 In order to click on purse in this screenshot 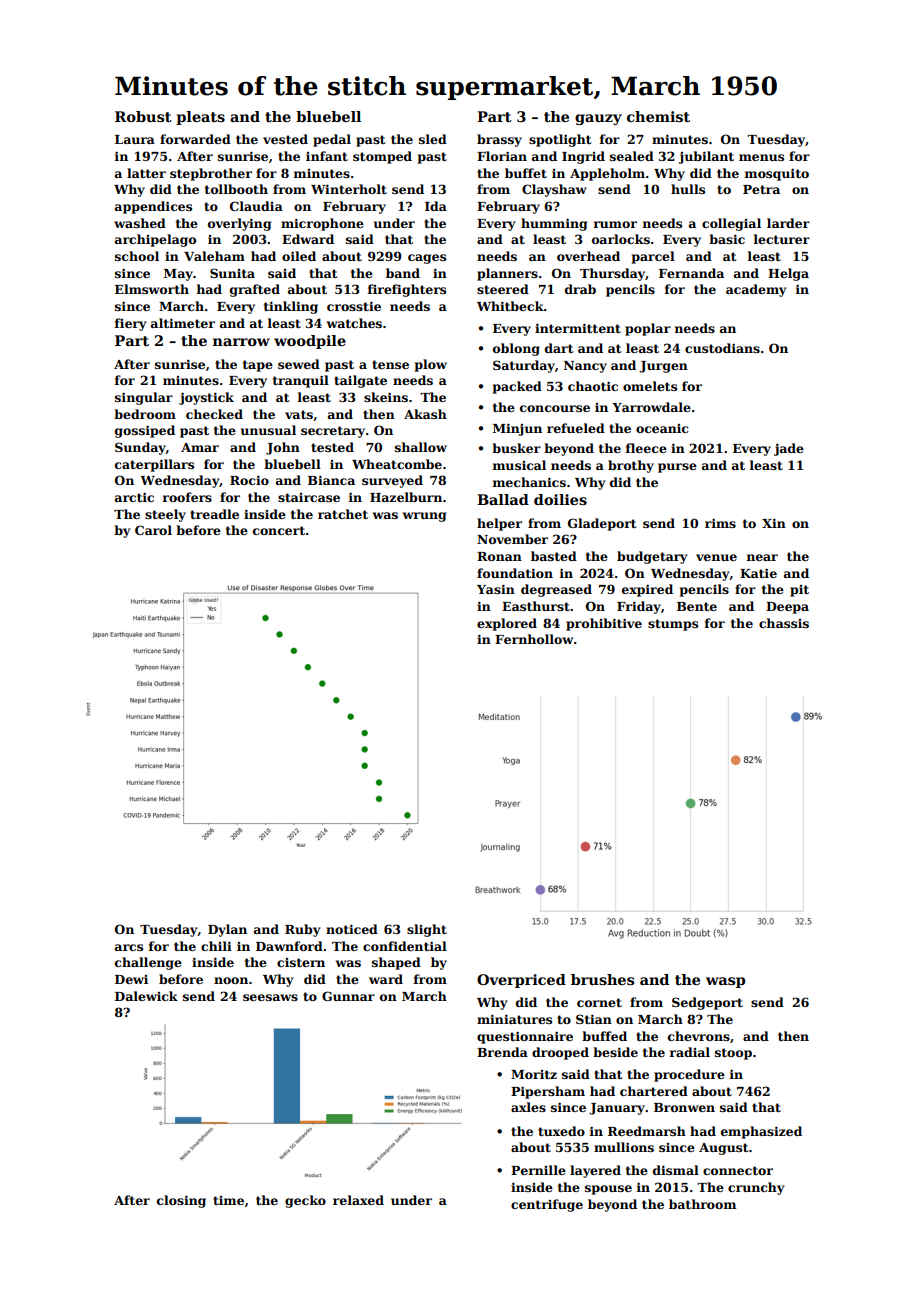, I will do `click(677, 468)`.
